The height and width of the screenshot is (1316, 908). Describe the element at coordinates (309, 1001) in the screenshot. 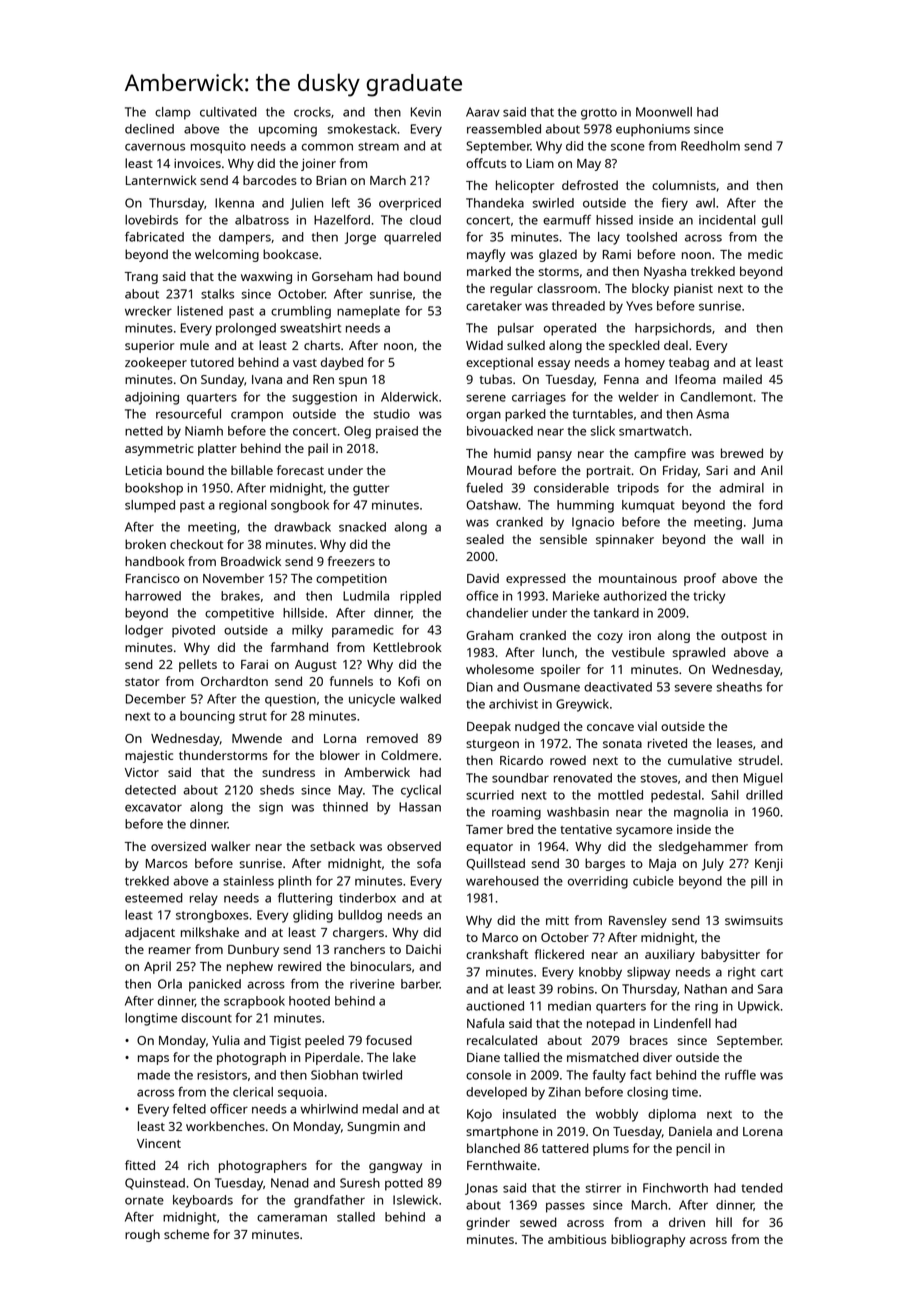

I see `hooted` at that location.
